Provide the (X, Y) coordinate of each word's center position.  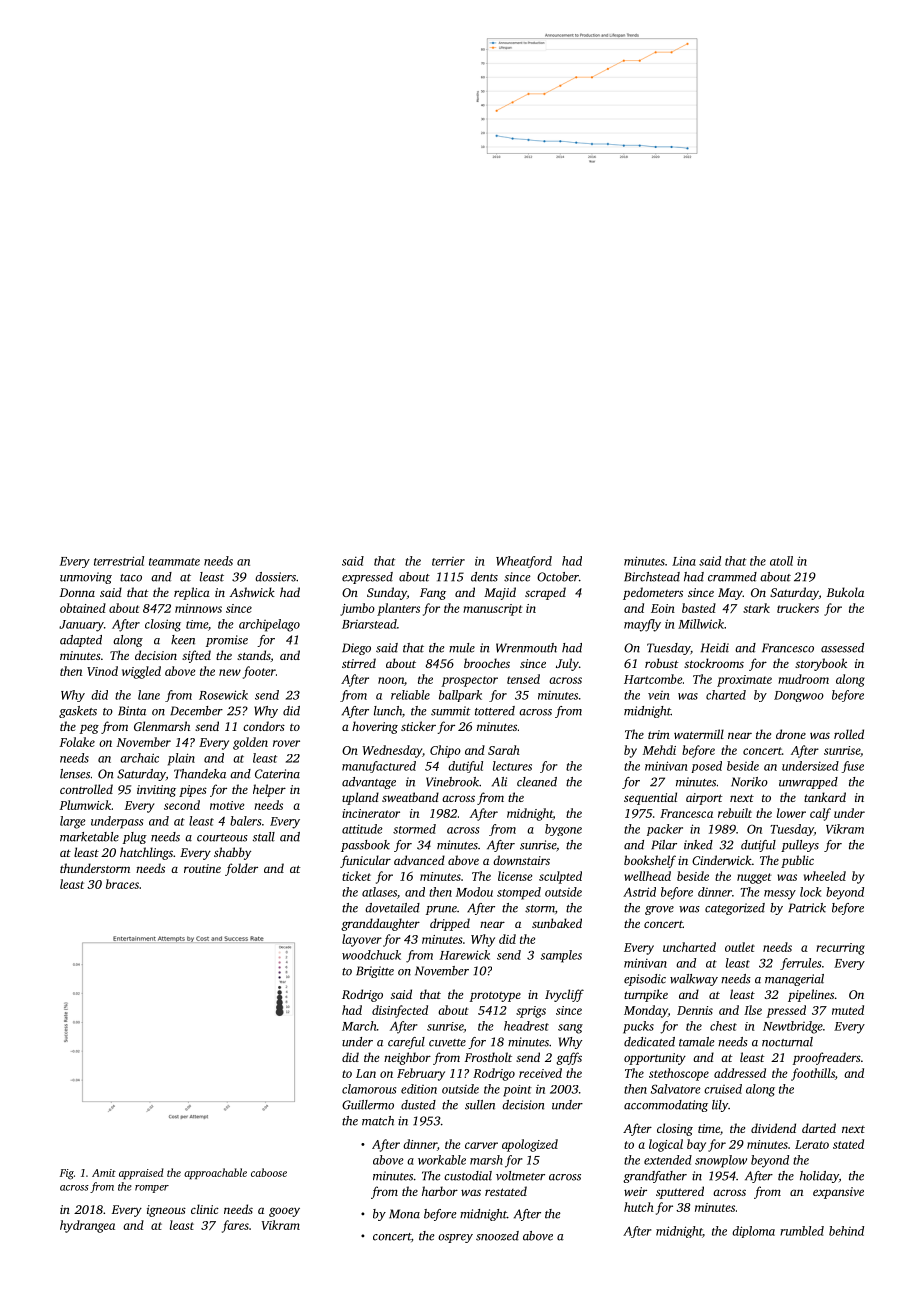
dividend (773, 1128)
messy (780, 895)
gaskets (78, 712)
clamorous (369, 1089)
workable (442, 1160)
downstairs (521, 860)
